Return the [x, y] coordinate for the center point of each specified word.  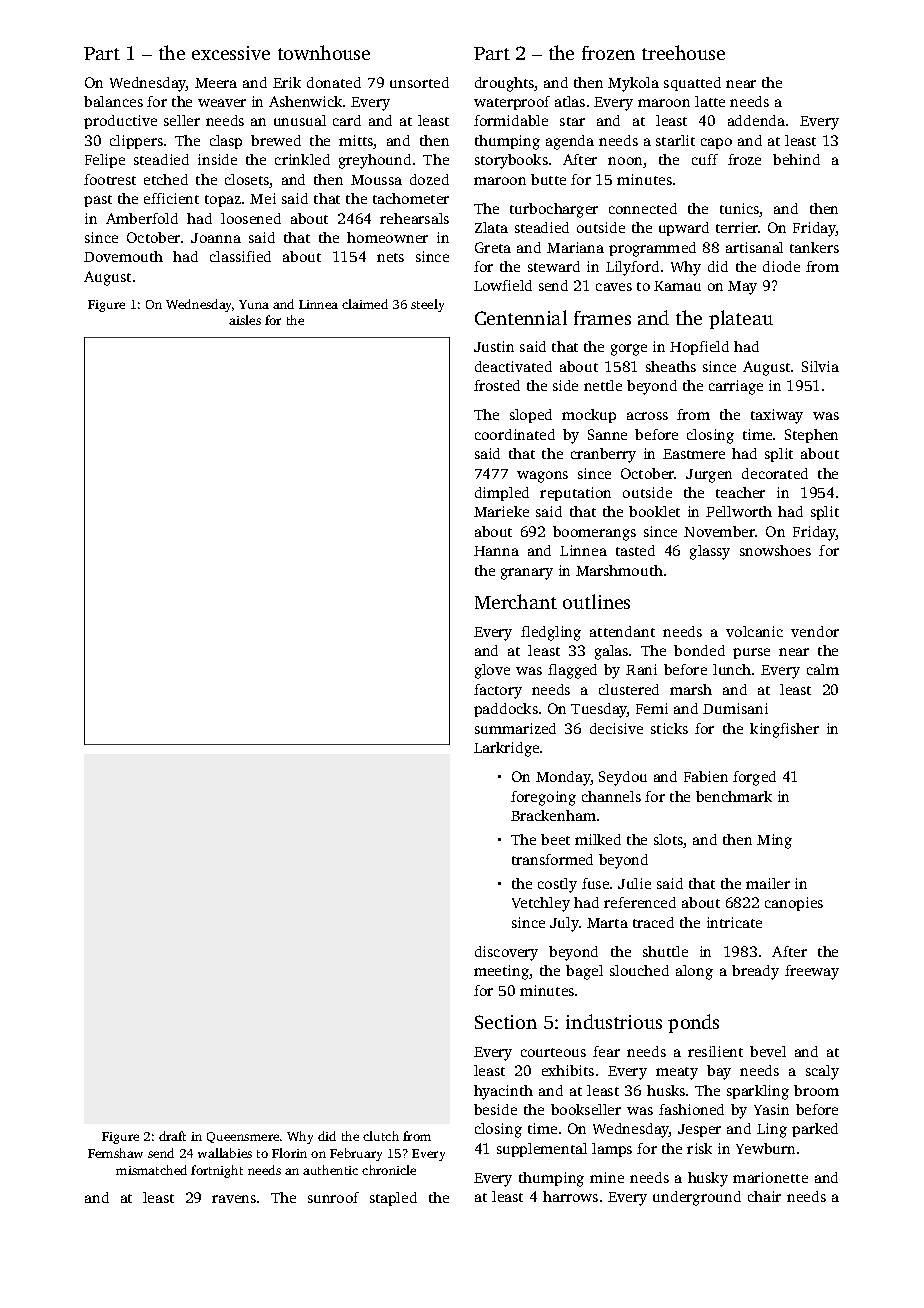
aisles [245, 320]
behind [796, 159]
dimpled [502, 494]
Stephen [811, 436]
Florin [289, 1153]
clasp [226, 142]
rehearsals [414, 218]
